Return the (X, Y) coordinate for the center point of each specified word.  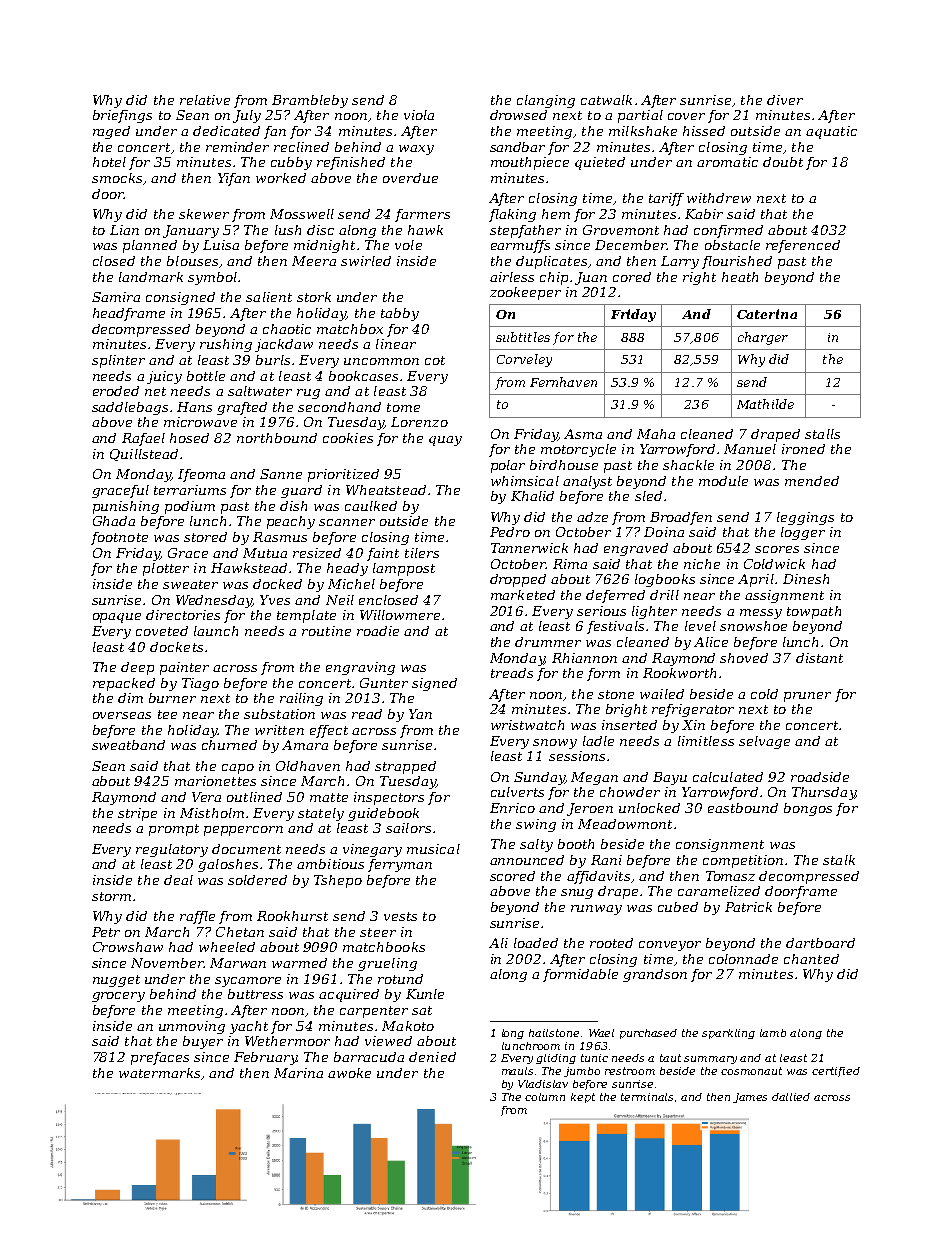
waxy (416, 150)
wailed (662, 694)
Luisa (221, 245)
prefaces (160, 1058)
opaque (117, 618)
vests (400, 916)
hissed (704, 131)
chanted (811, 959)
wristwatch (527, 725)
